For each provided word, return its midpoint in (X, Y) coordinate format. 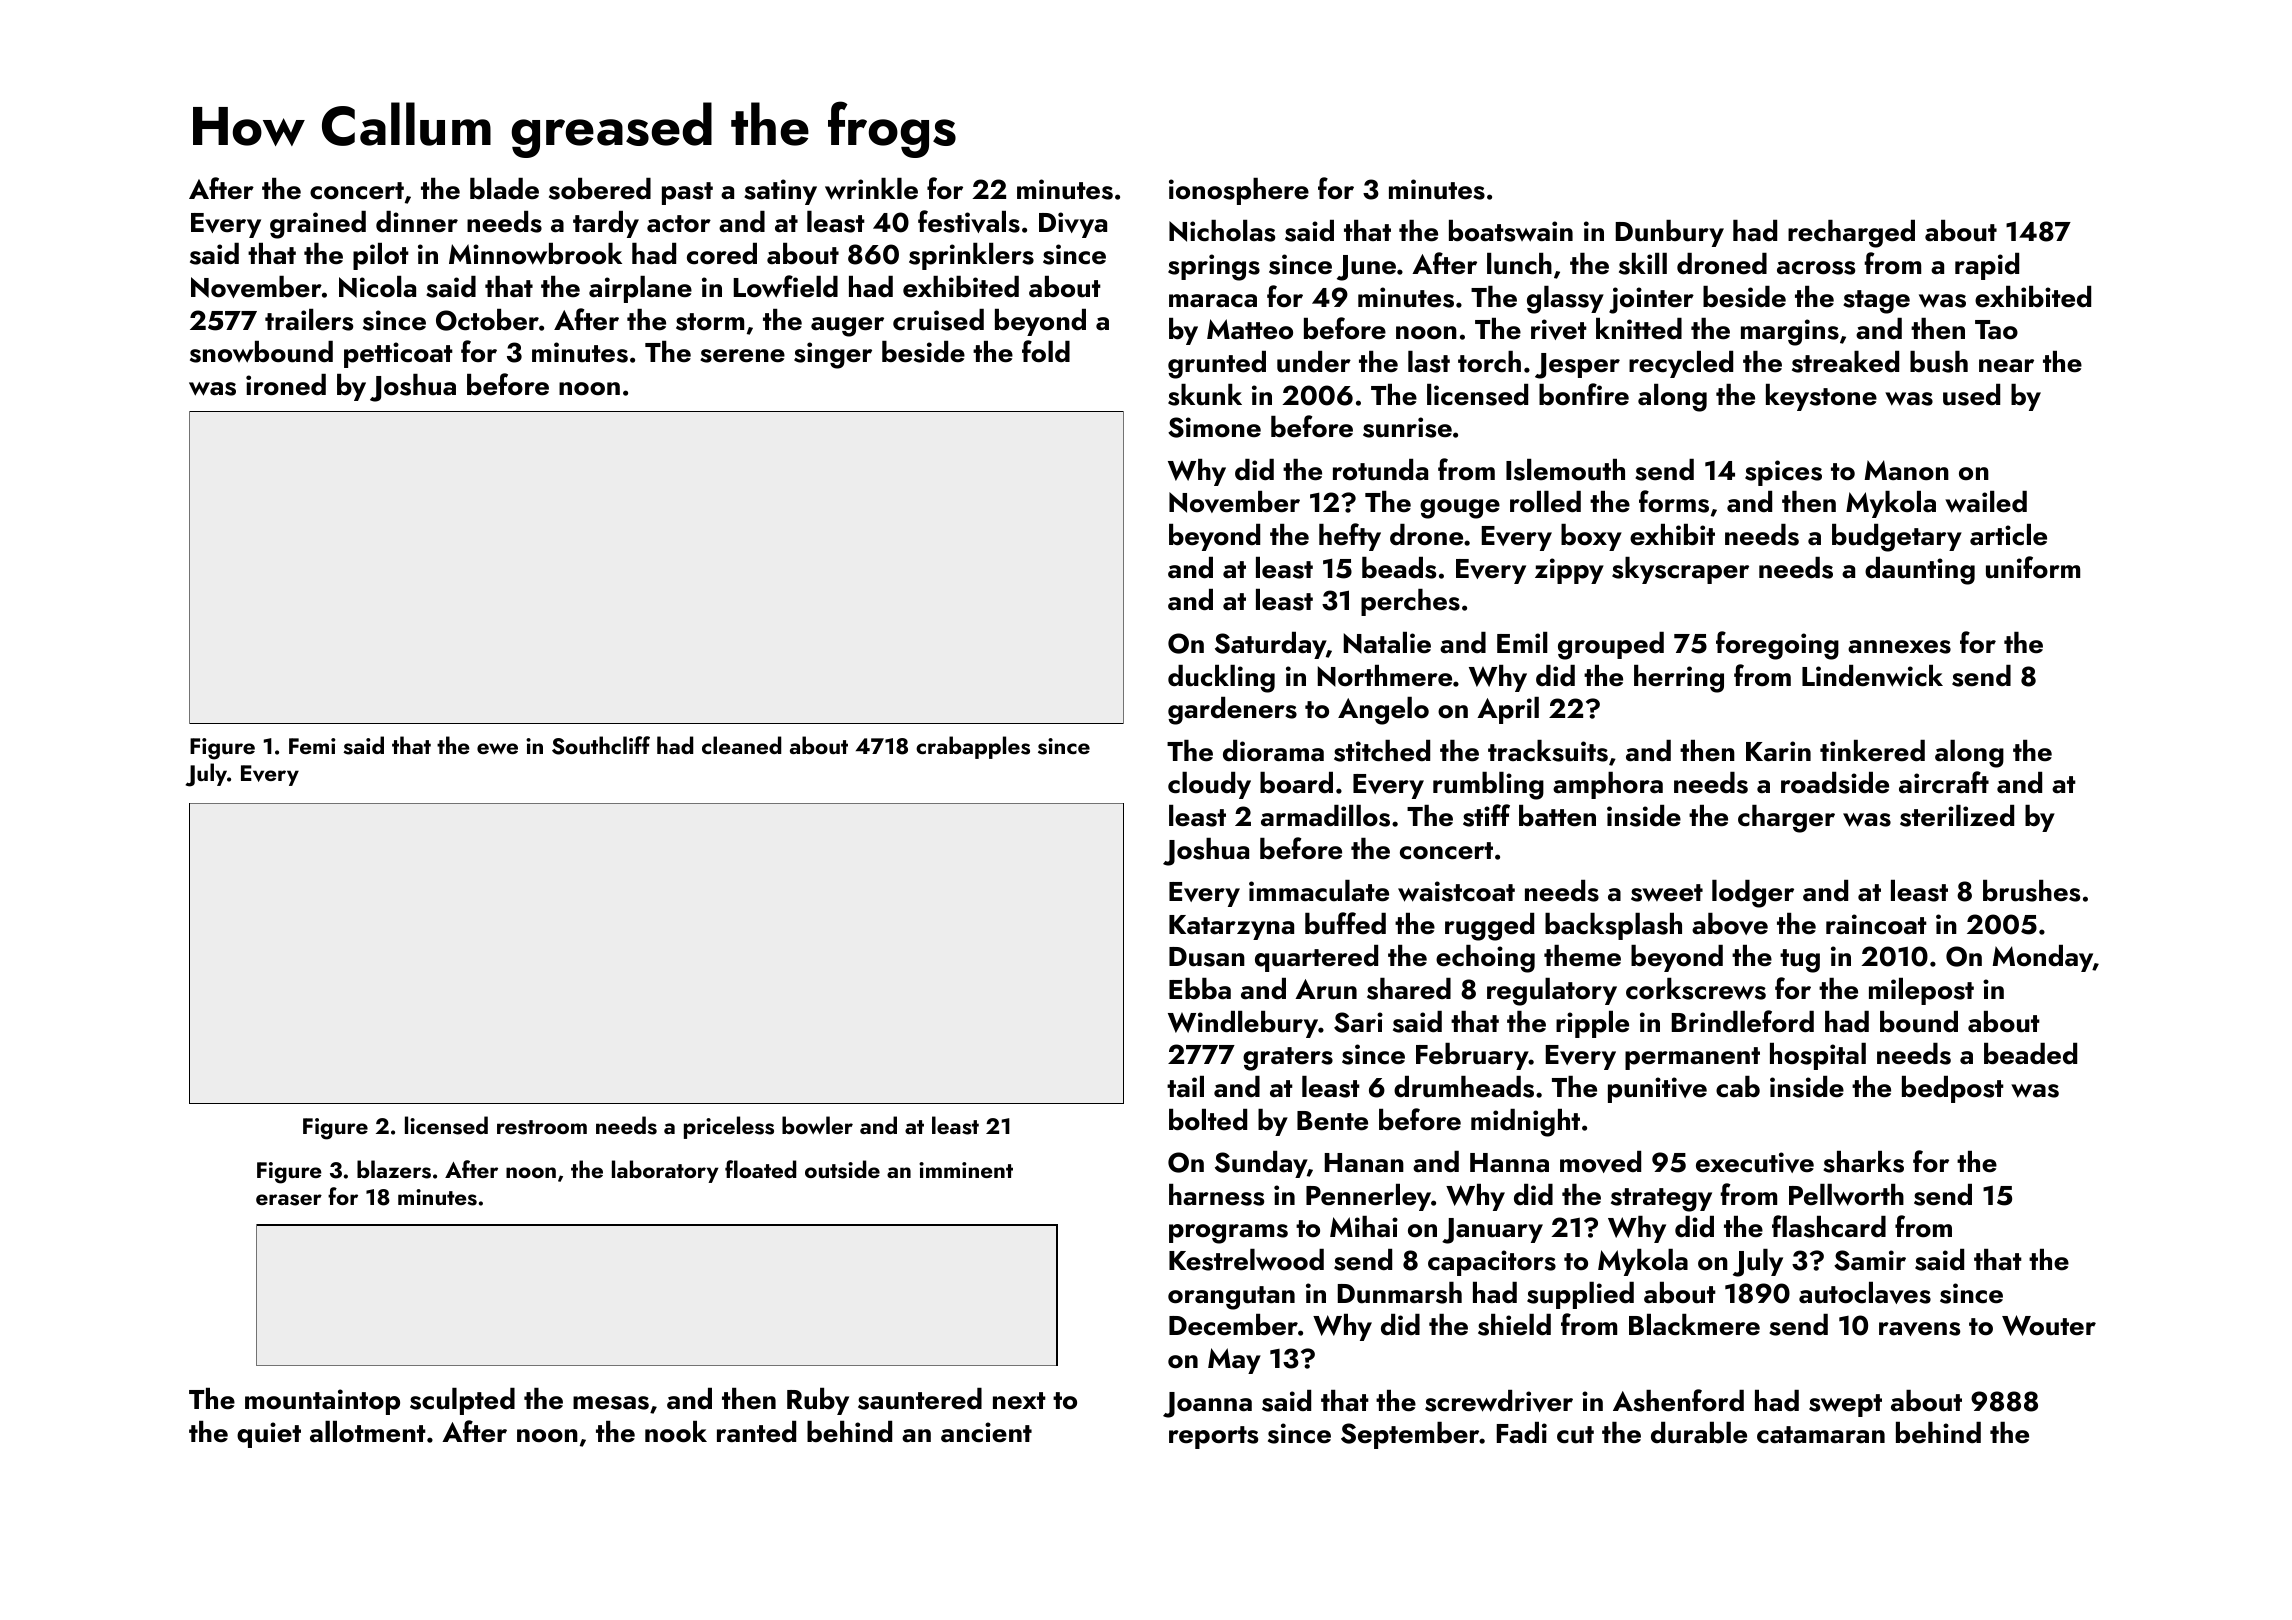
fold (1046, 351)
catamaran (1821, 1435)
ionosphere (1239, 191)
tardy (606, 224)
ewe (497, 748)
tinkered (1872, 751)
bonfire (1584, 394)
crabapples (973, 747)
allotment (368, 1432)
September (1410, 1435)
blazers (394, 1169)
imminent (966, 1170)
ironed (286, 385)
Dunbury (1670, 233)
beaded (2030, 1054)
